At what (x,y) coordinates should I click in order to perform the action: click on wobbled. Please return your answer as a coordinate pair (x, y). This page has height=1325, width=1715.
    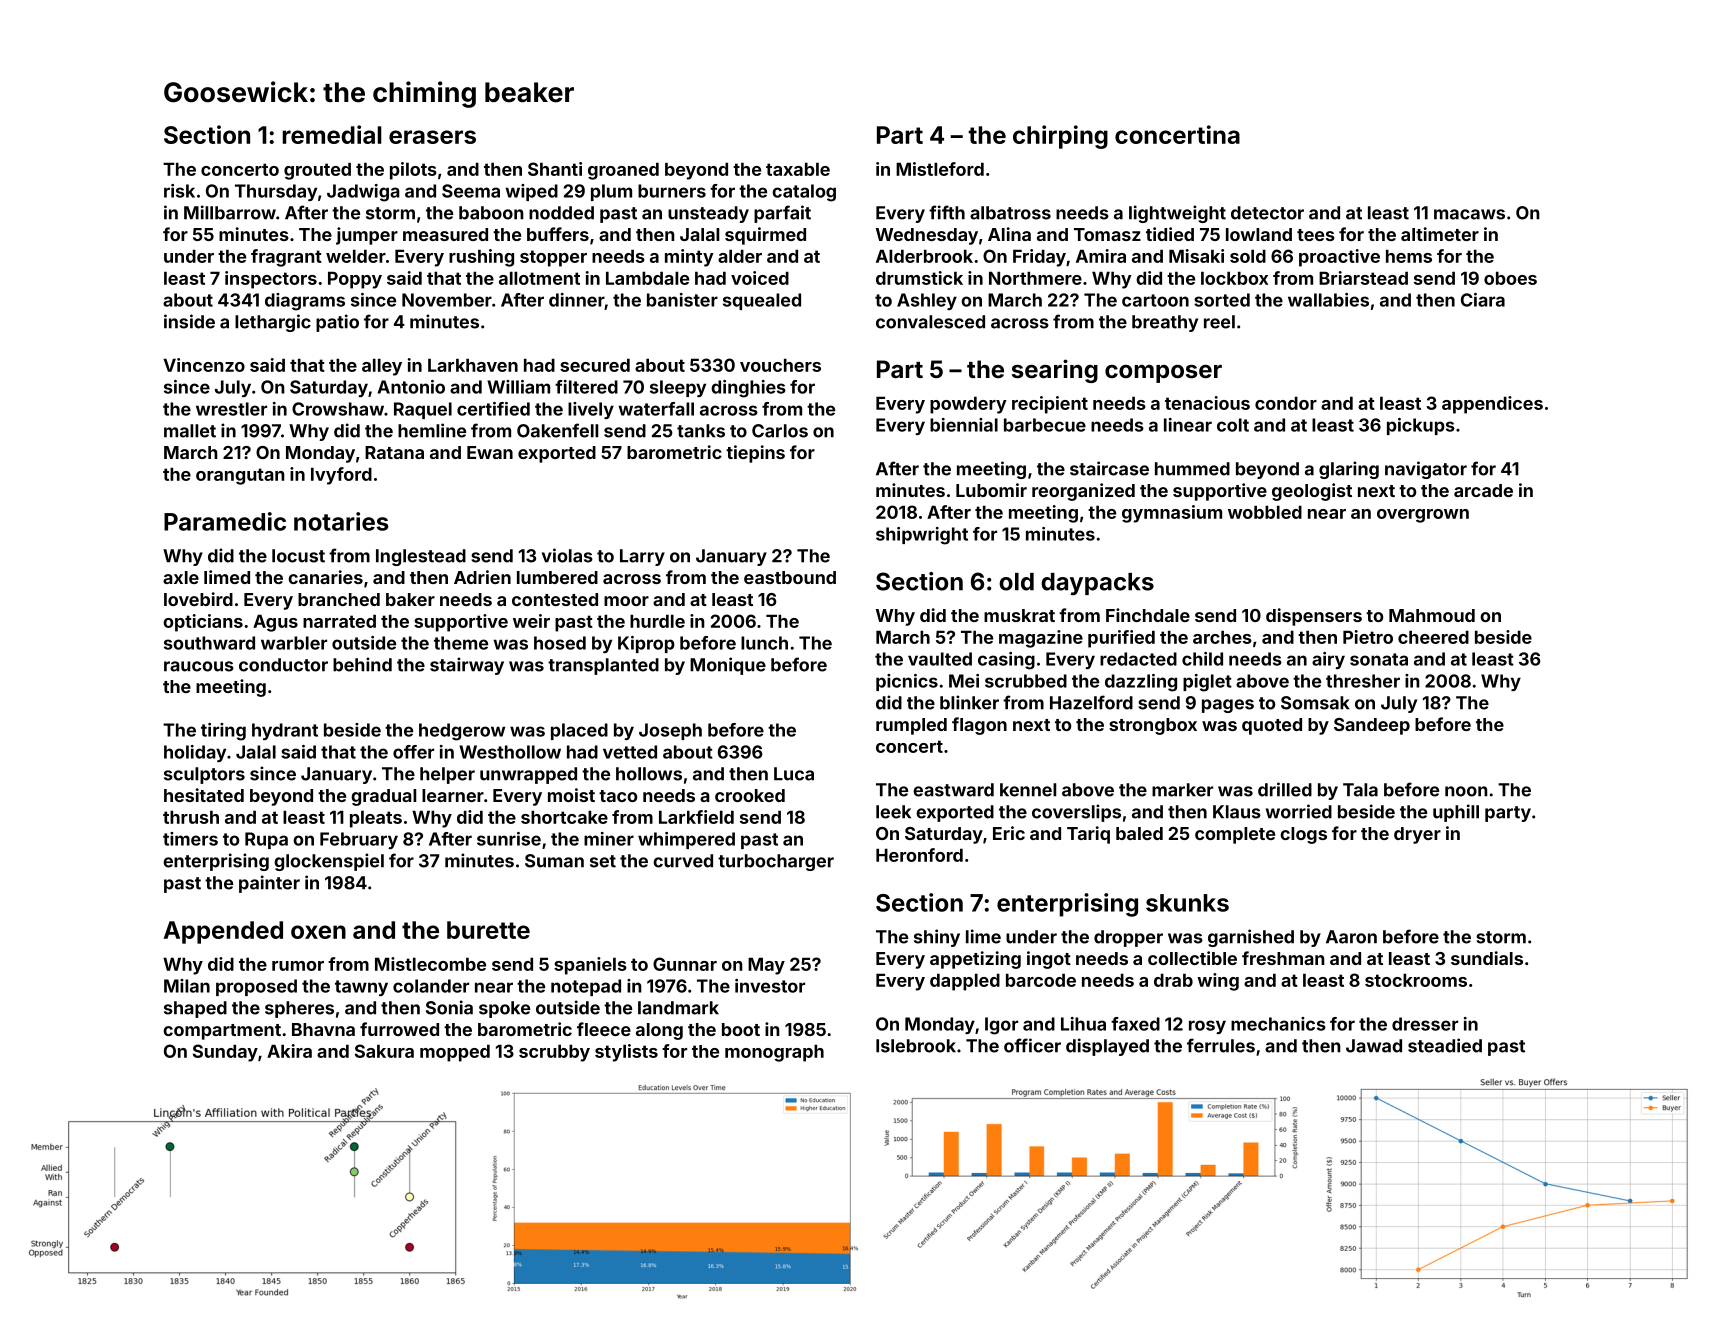
    Looking at the image, I should click on (1265, 512).
